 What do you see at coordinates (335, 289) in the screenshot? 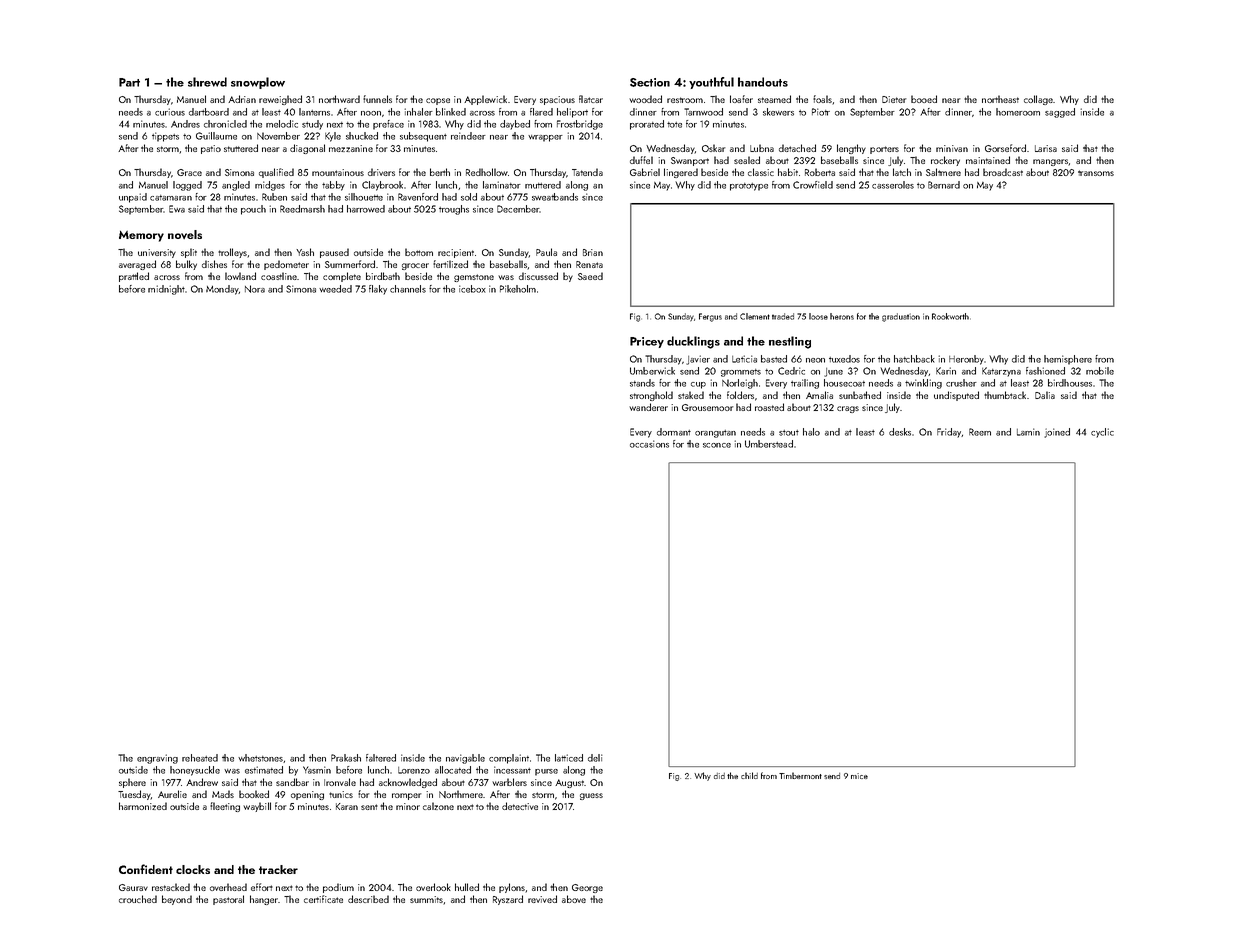
I see `weeded` at bounding box center [335, 289].
